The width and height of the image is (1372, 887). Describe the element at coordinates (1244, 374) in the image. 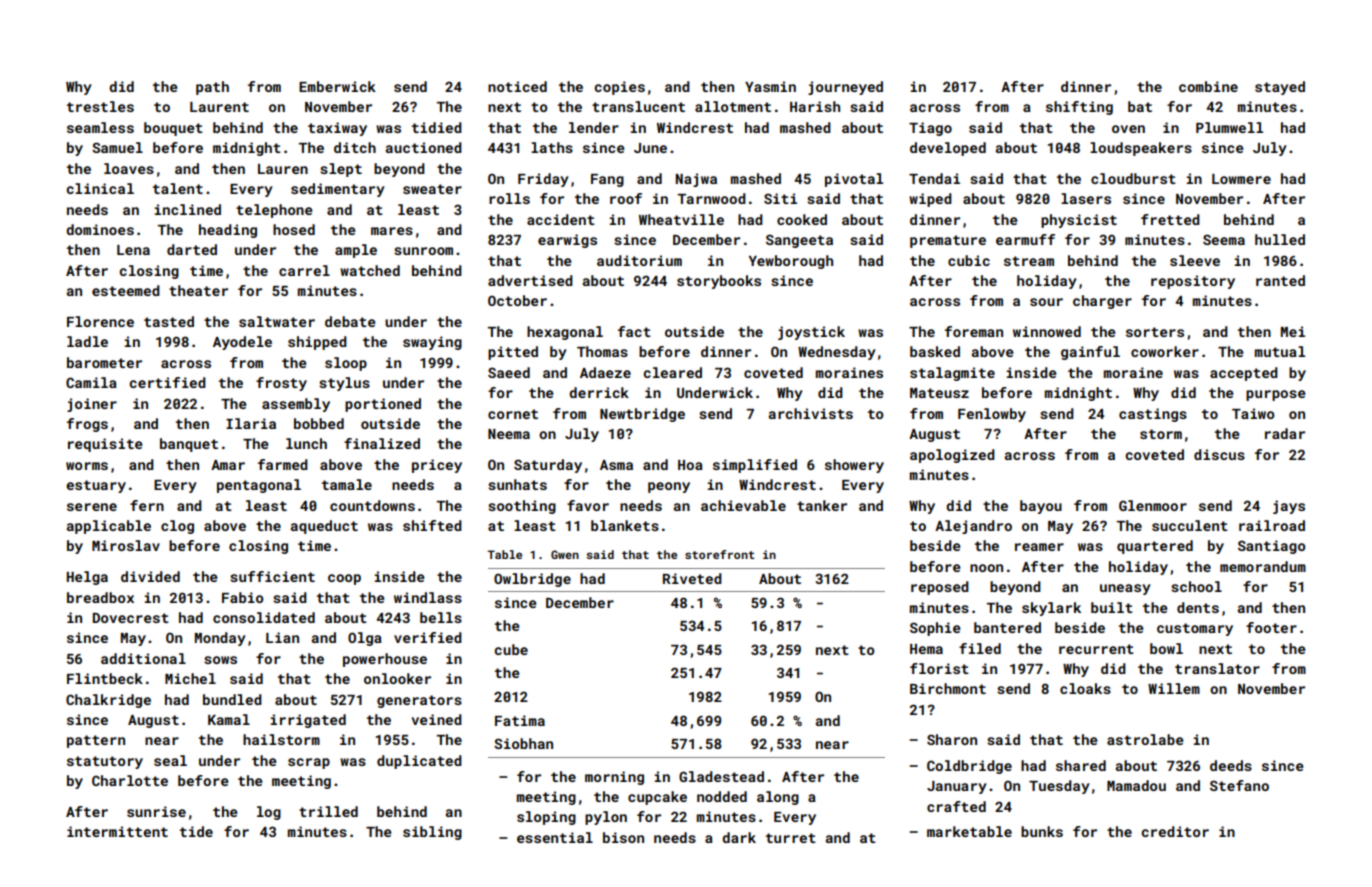

I see `accepted` at that location.
